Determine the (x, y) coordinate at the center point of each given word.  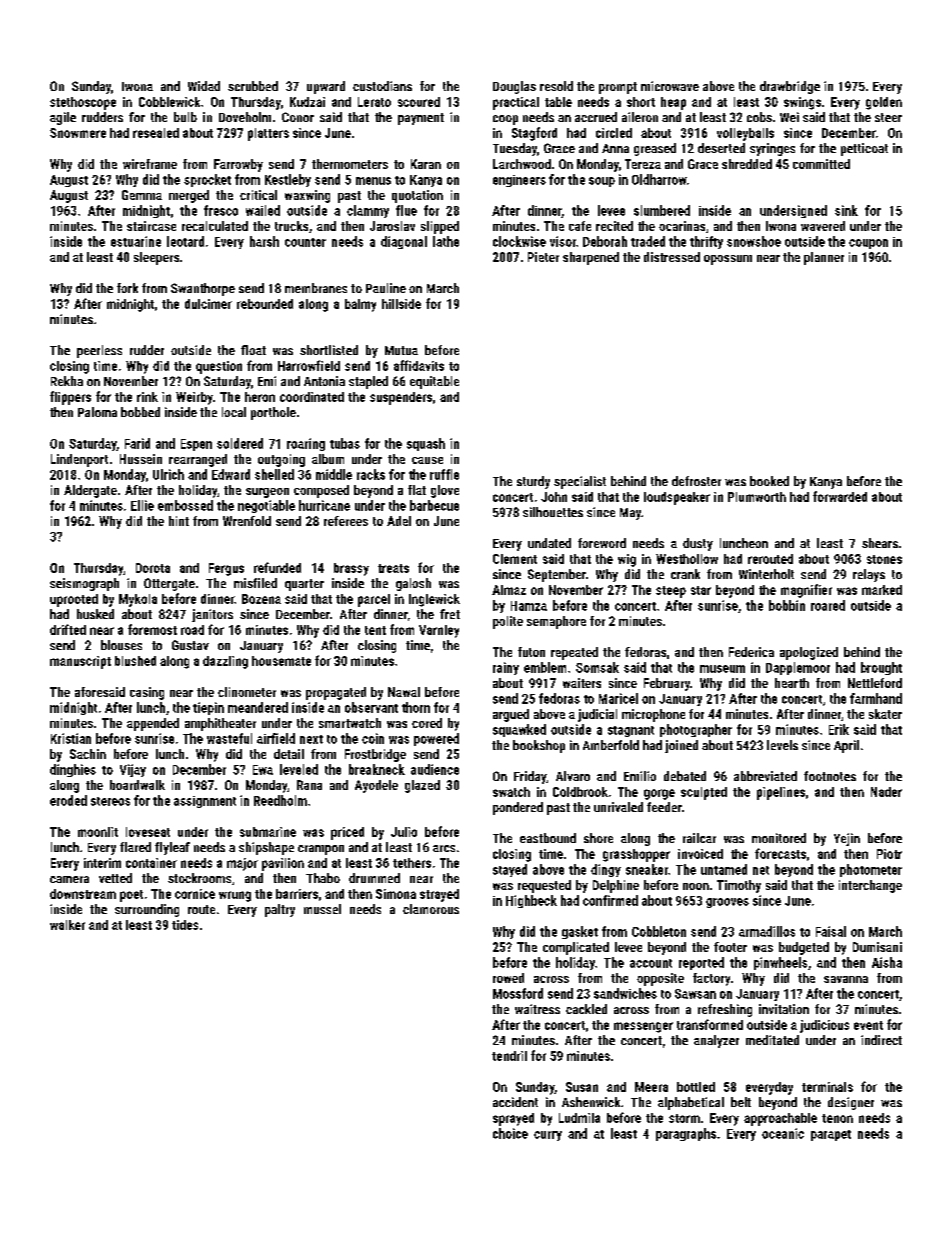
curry (548, 1136)
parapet (831, 1135)
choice (510, 1133)
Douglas (514, 87)
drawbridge (790, 87)
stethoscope (83, 103)
